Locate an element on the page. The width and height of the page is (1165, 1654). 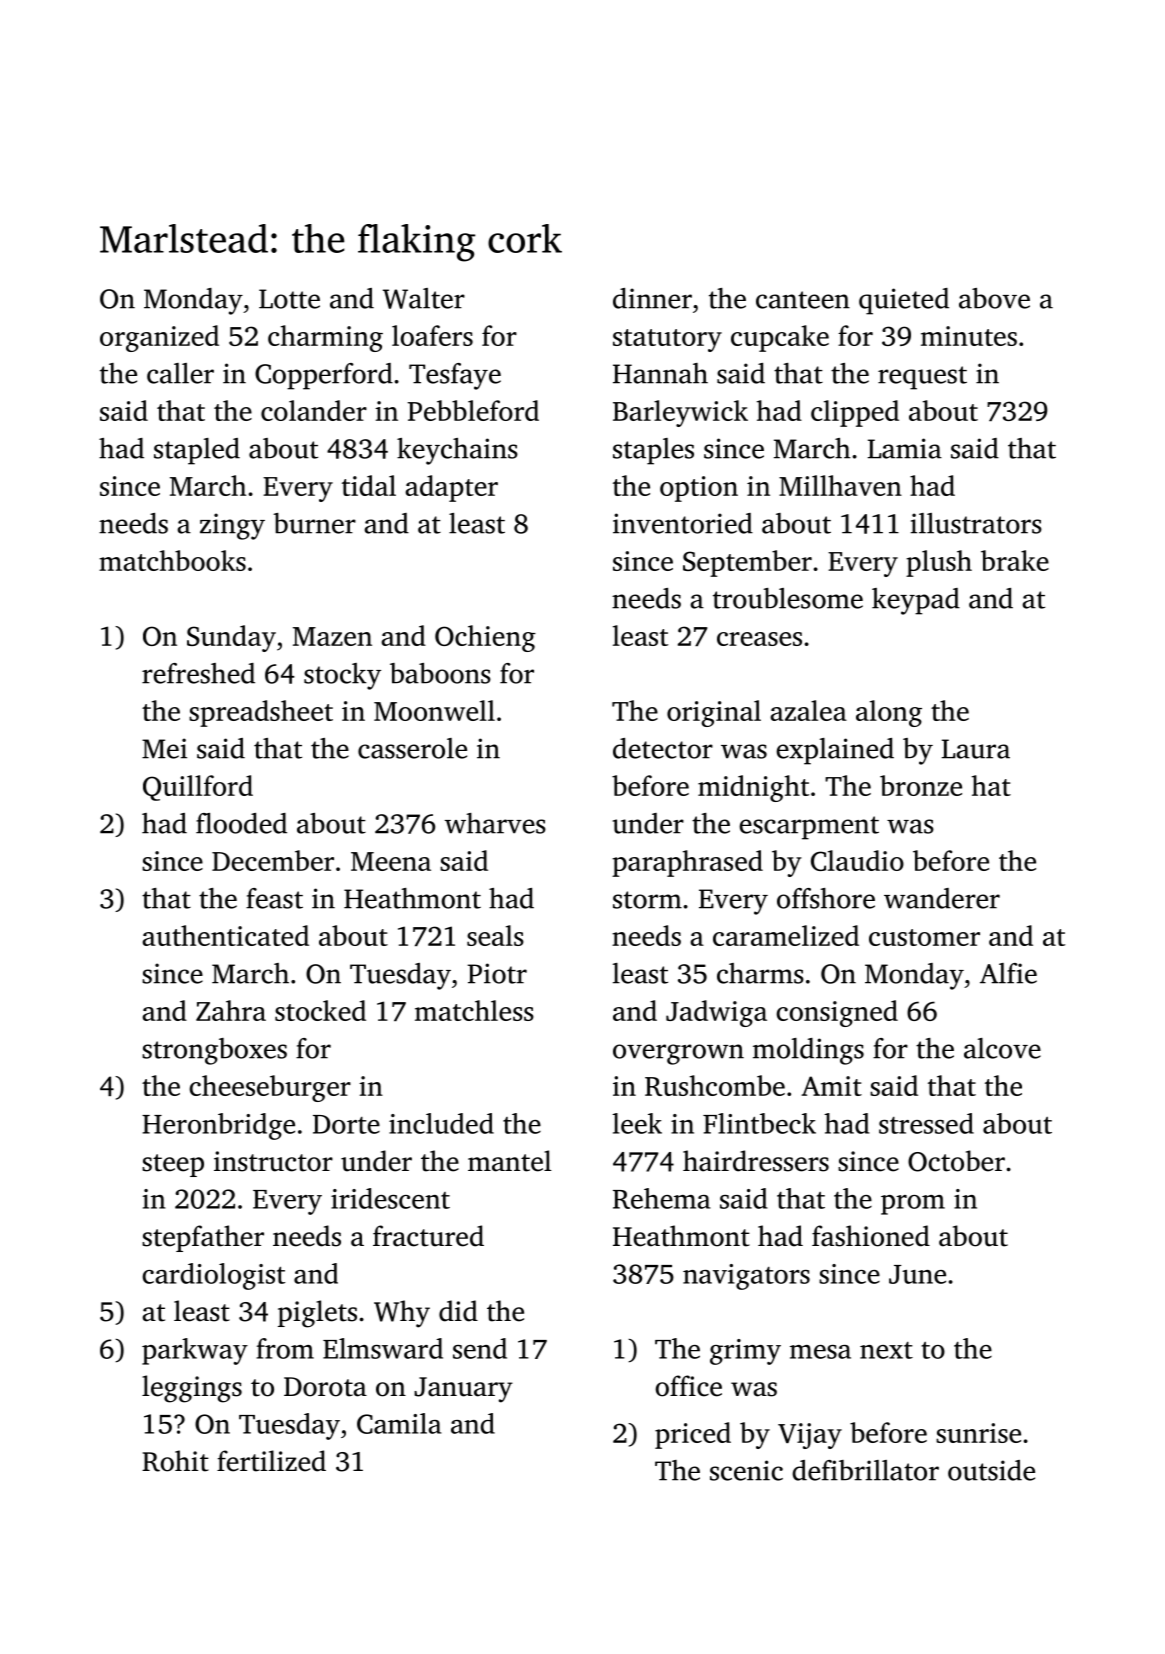
priced is located at coordinates (693, 1435).
